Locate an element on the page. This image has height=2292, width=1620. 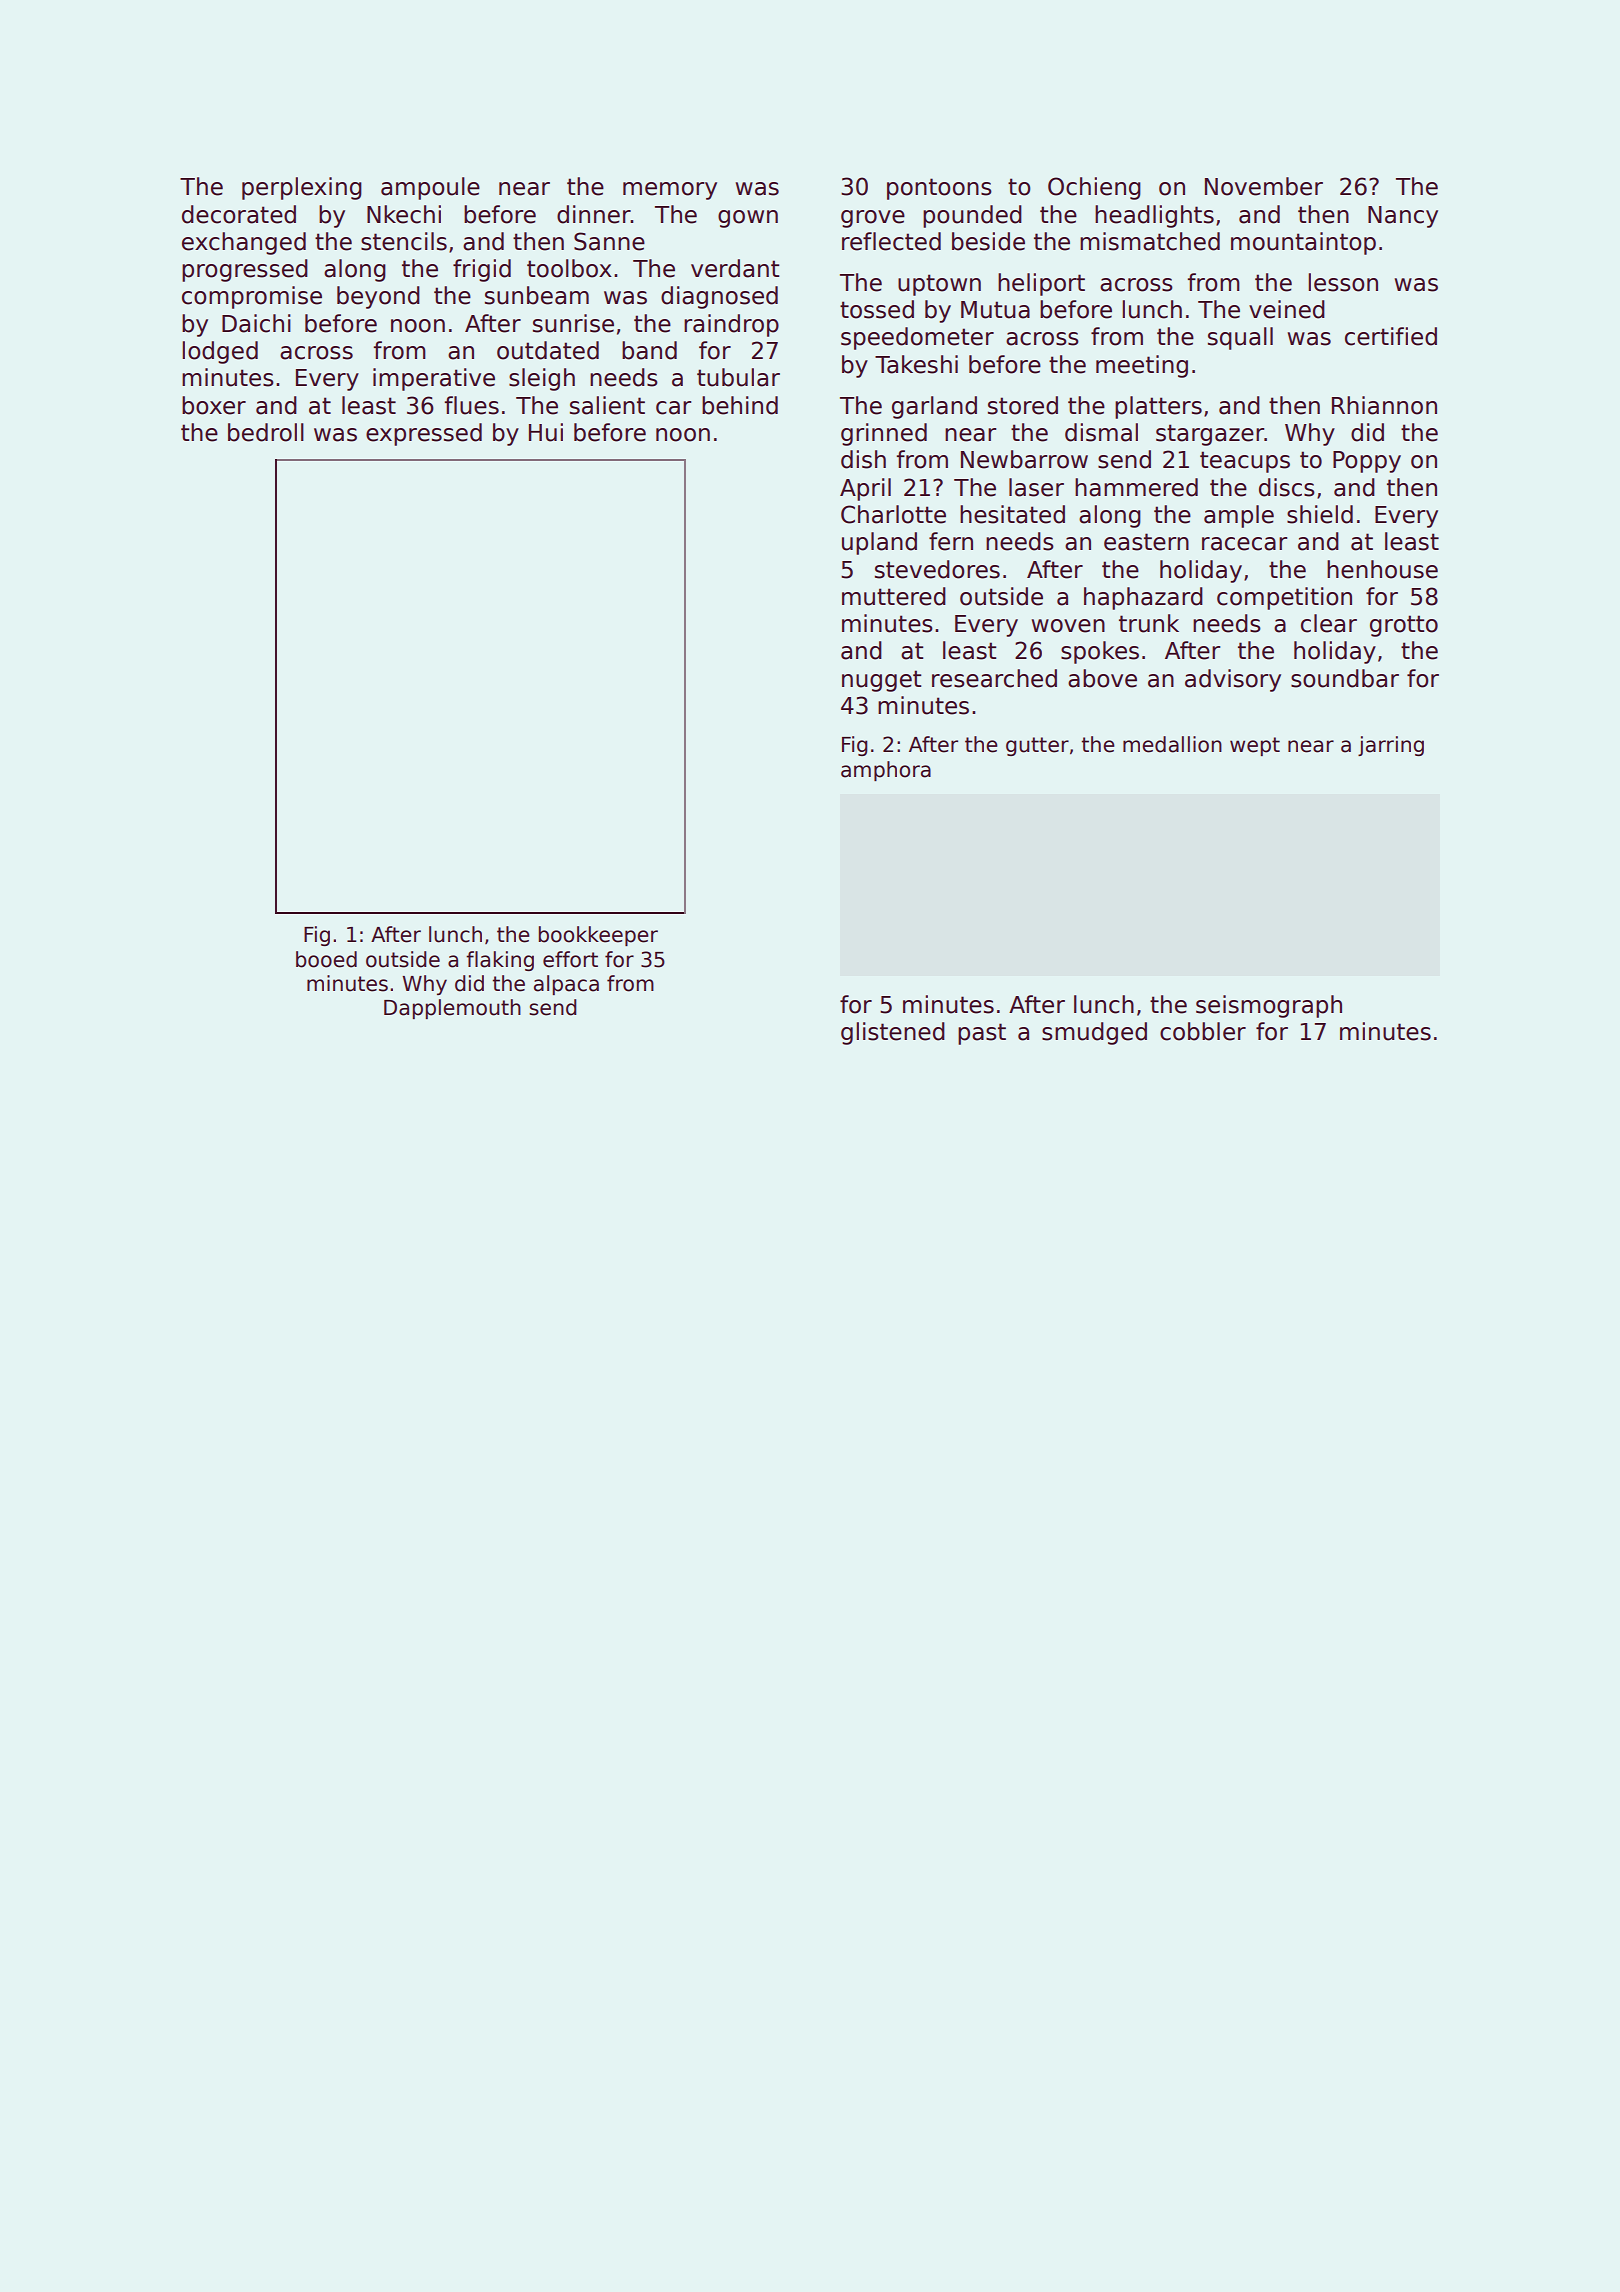
booed is located at coordinates (326, 959).
